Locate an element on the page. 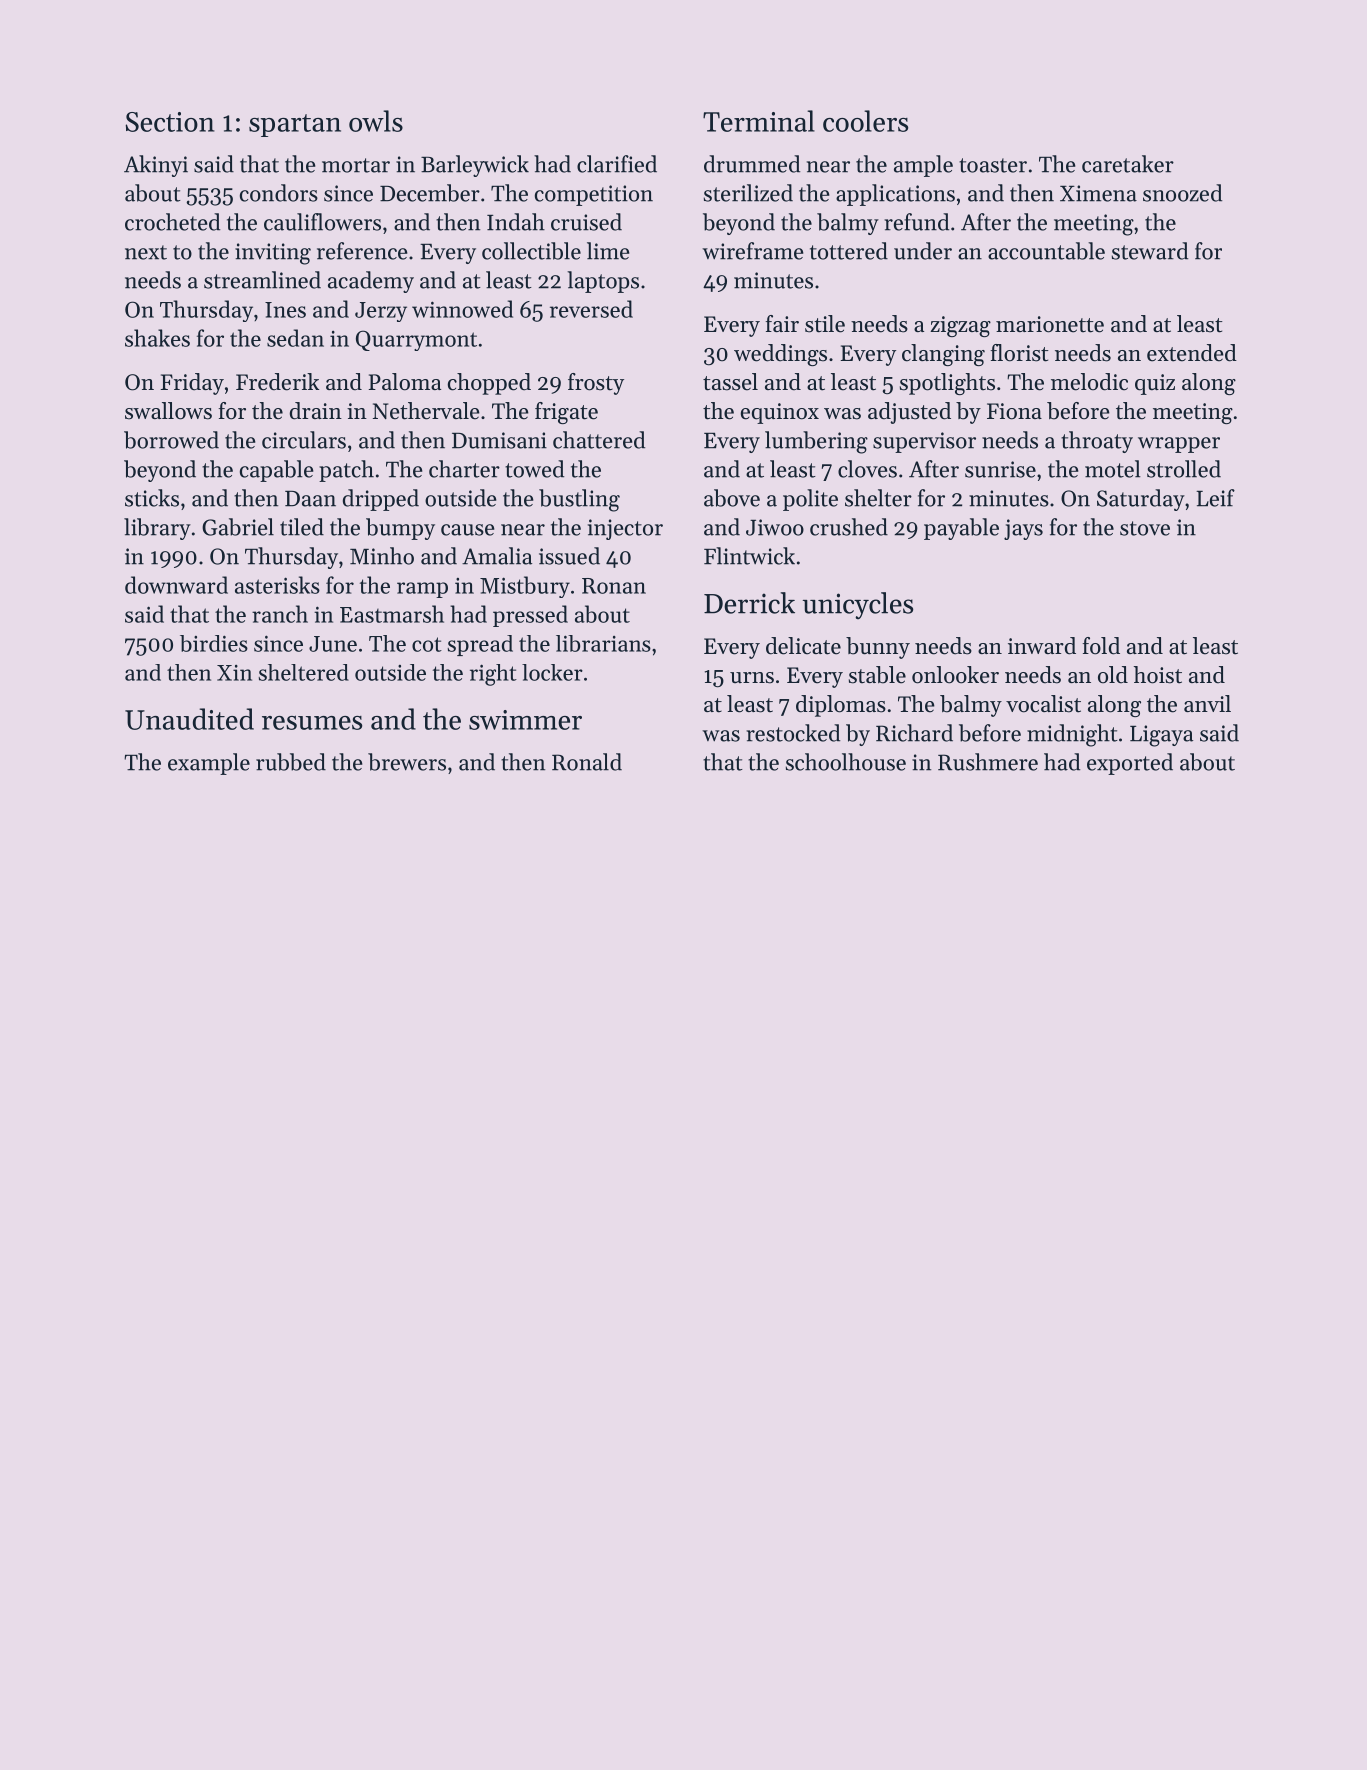 The height and width of the page is (1770, 1367). locker is located at coordinates (552, 672).
